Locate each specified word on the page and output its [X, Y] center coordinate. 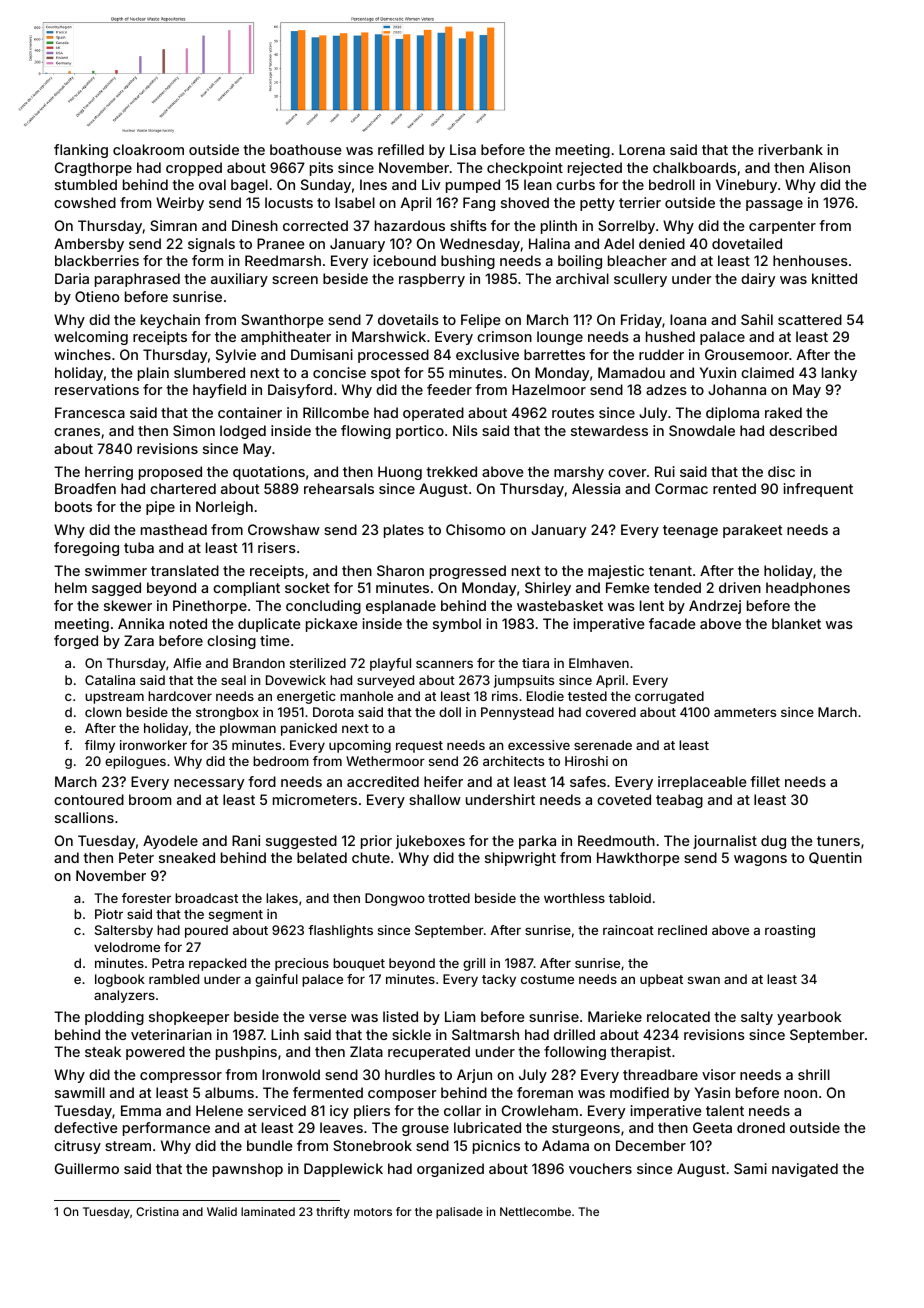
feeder [449, 389]
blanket [796, 623]
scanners [444, 664]
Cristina [157, 1211]
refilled [401, 149]
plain [153, 374]
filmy [100, 746]
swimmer [116, 570]
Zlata [366, 1051]
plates [404, 531]
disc [781, 471]
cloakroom [148, 149]
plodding [114, 1018]
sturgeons [586, 1129]
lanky [839, 374]
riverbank [791, 149]
